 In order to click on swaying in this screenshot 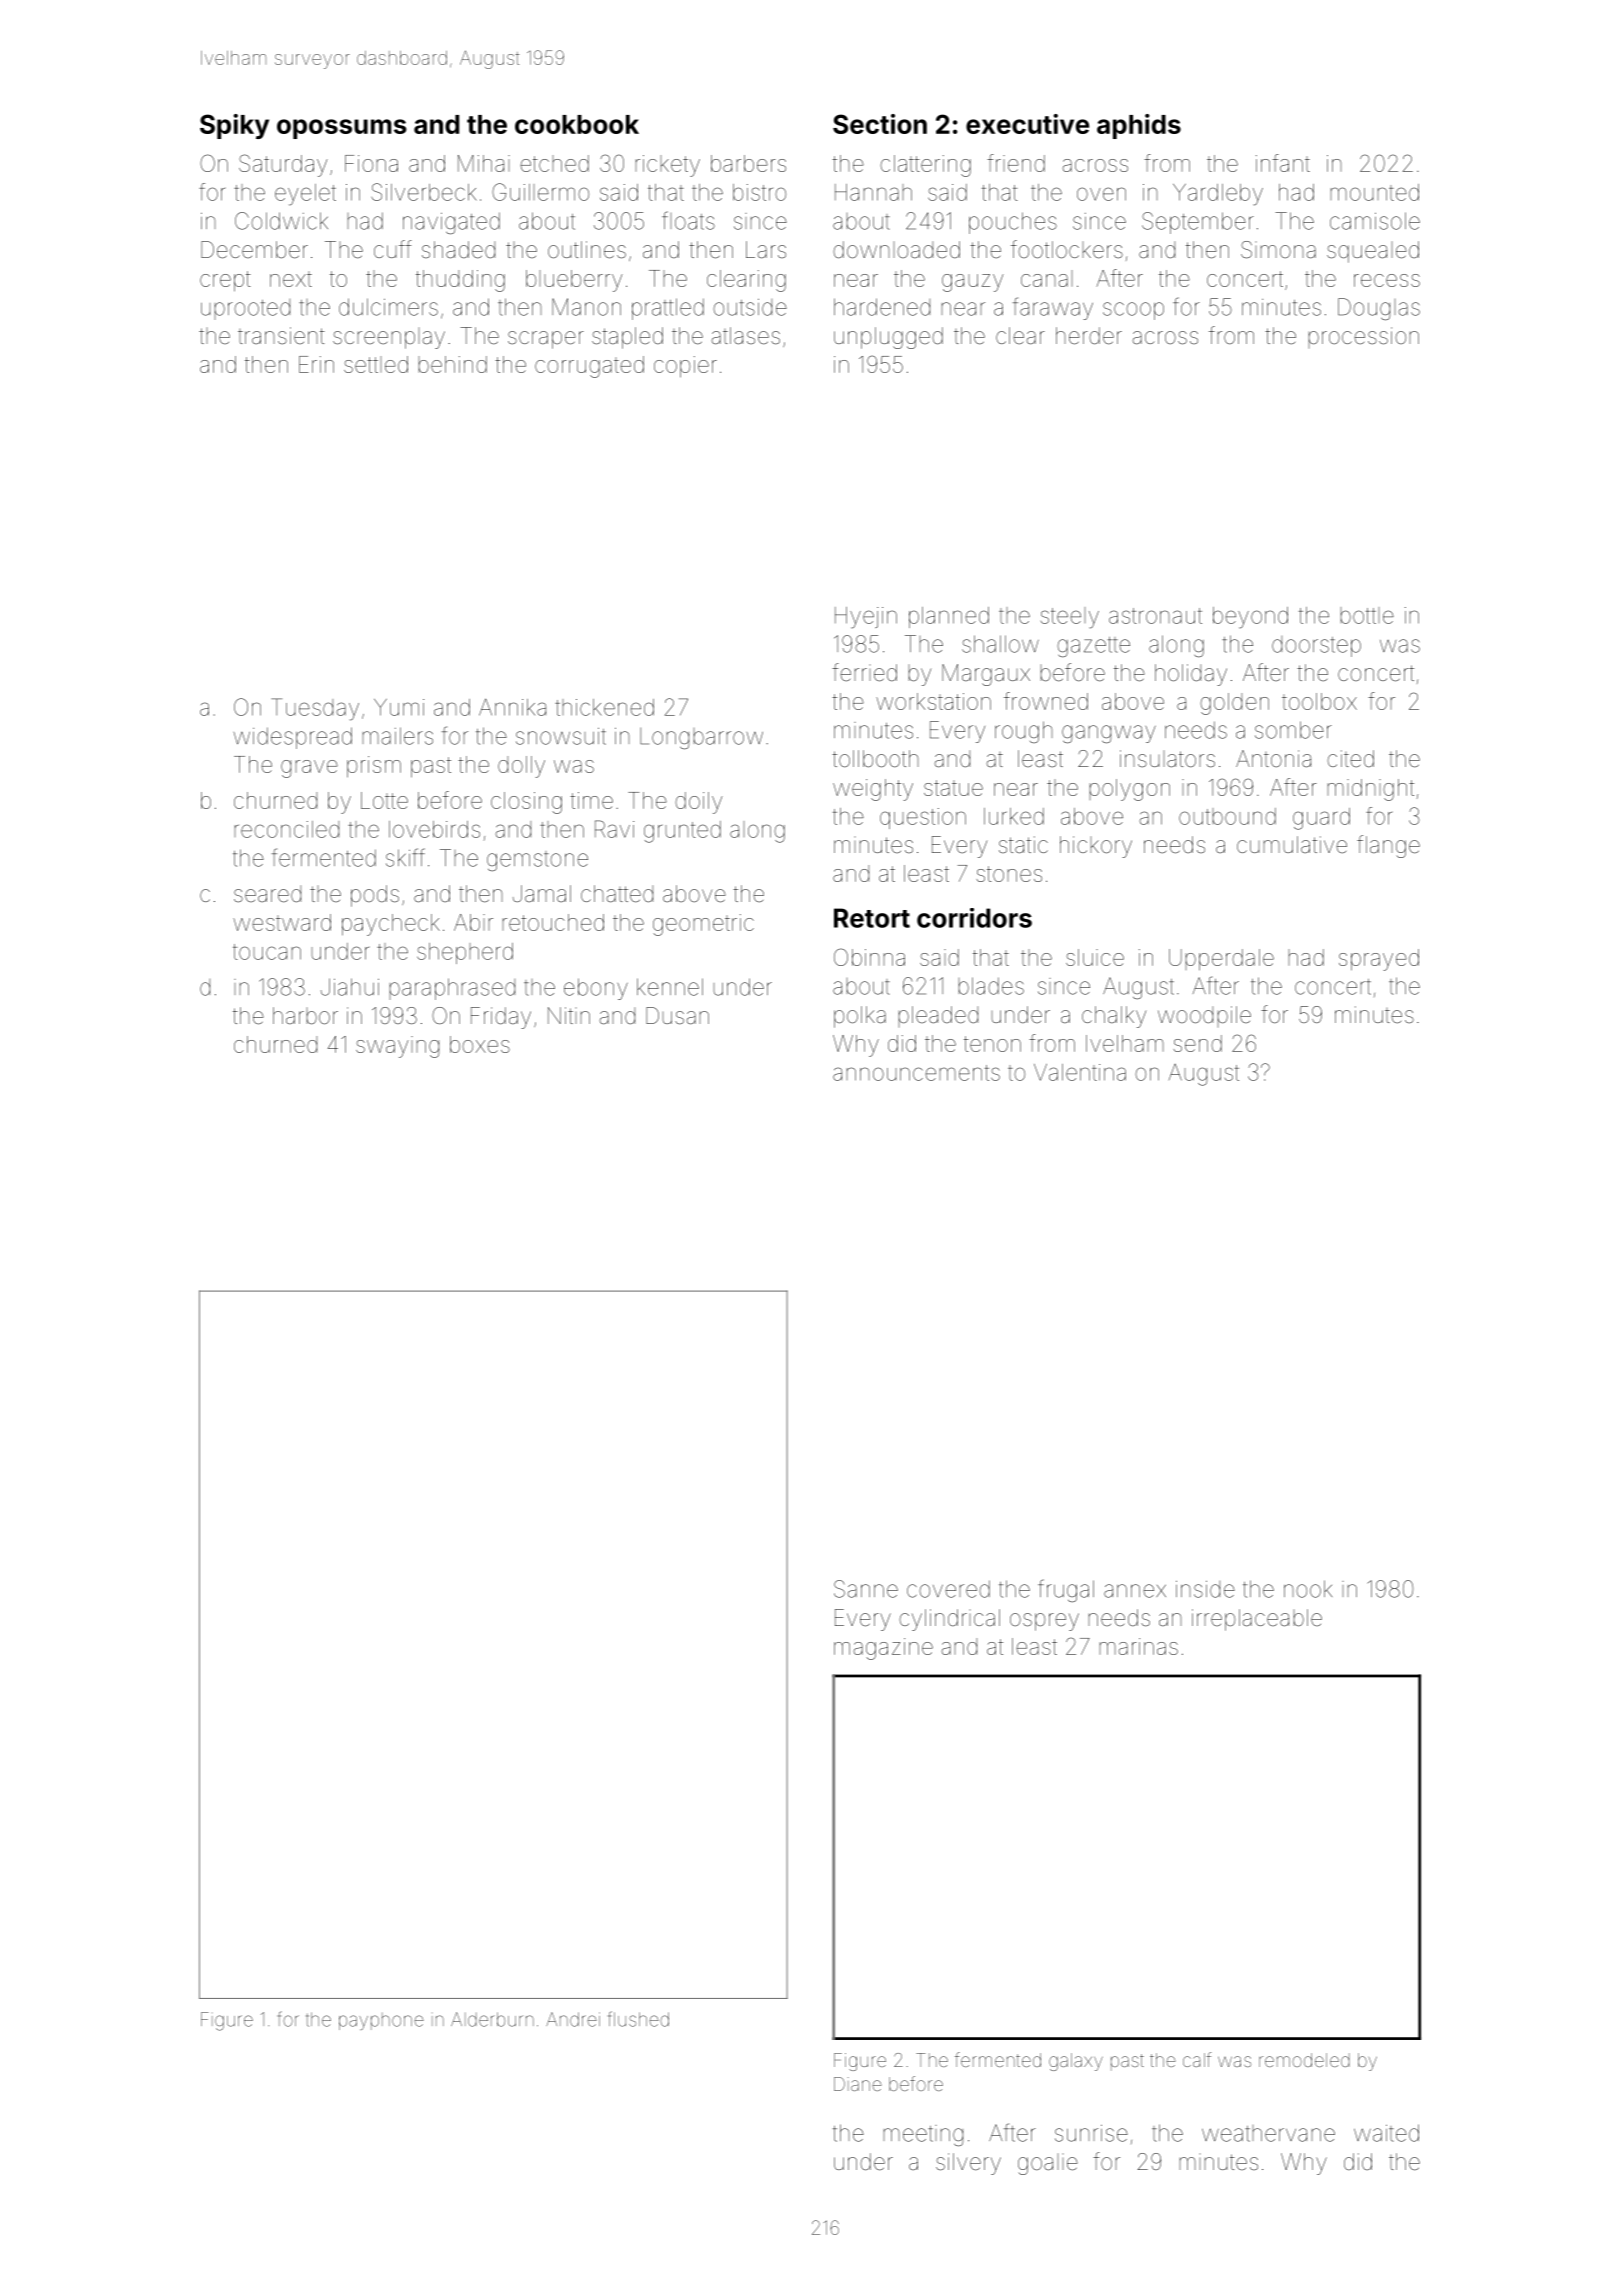, I will do `click(397, 1047)`.
